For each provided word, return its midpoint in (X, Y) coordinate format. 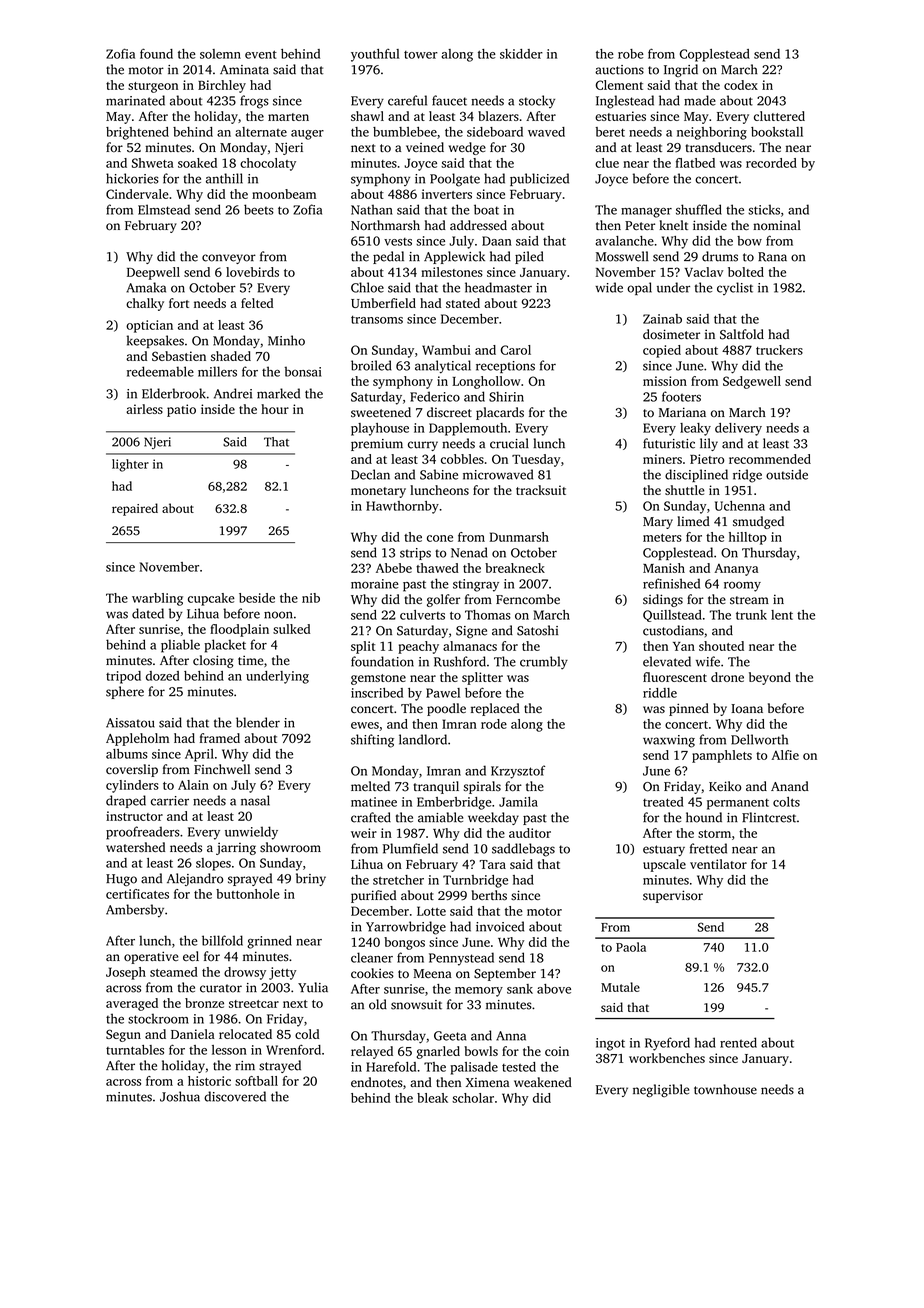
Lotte (431, 911)
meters (662, 538)
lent (782, 615)
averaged (132, 1004)
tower (421, 55)
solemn (220, 54)
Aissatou (130, 723)
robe (631, 54)
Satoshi (537, 630)
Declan (370, 474)
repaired (135, 509)
